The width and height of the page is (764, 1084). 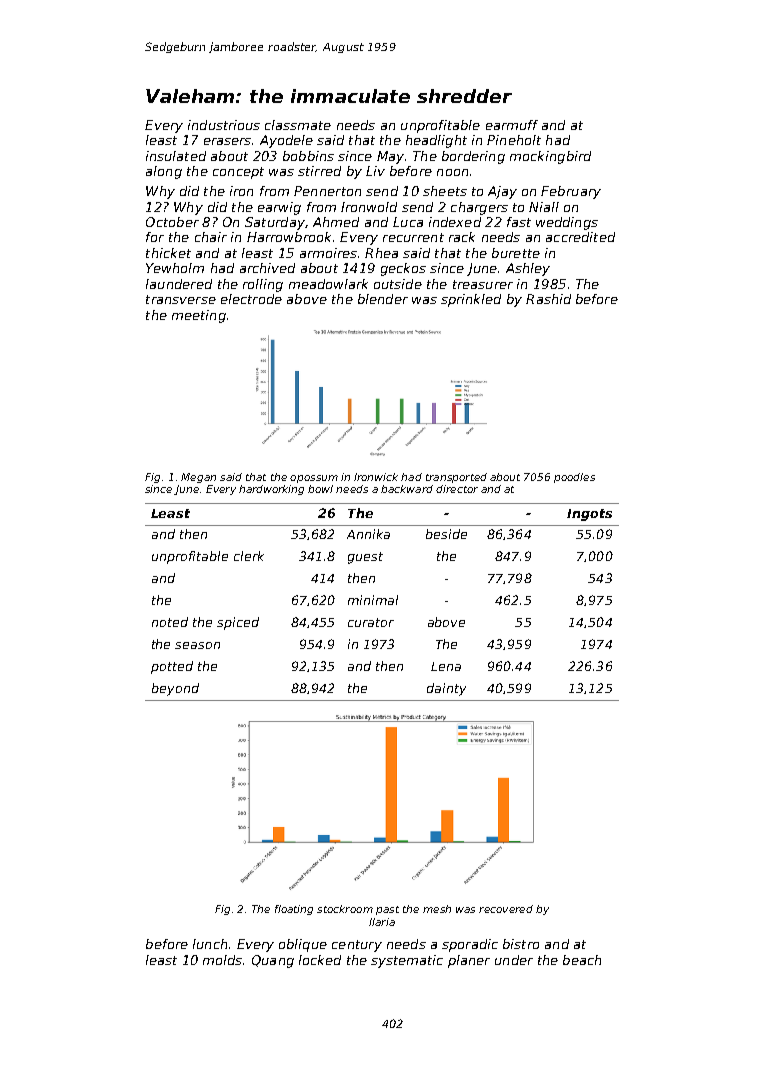 I want to click on bobbins, so click(x=308, y=156).
